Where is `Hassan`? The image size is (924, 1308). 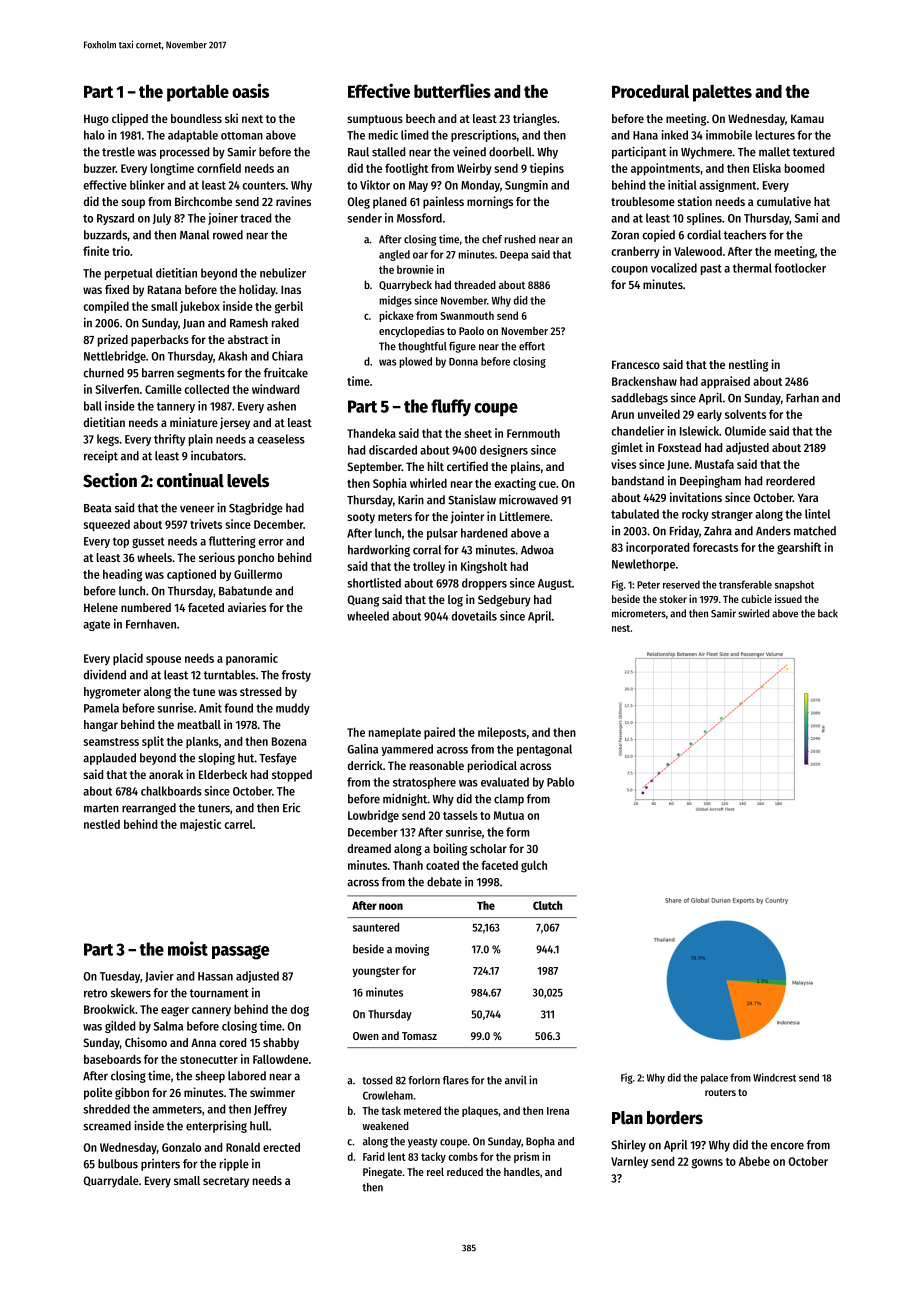
Hassan is located at coordinates (215, 976).
